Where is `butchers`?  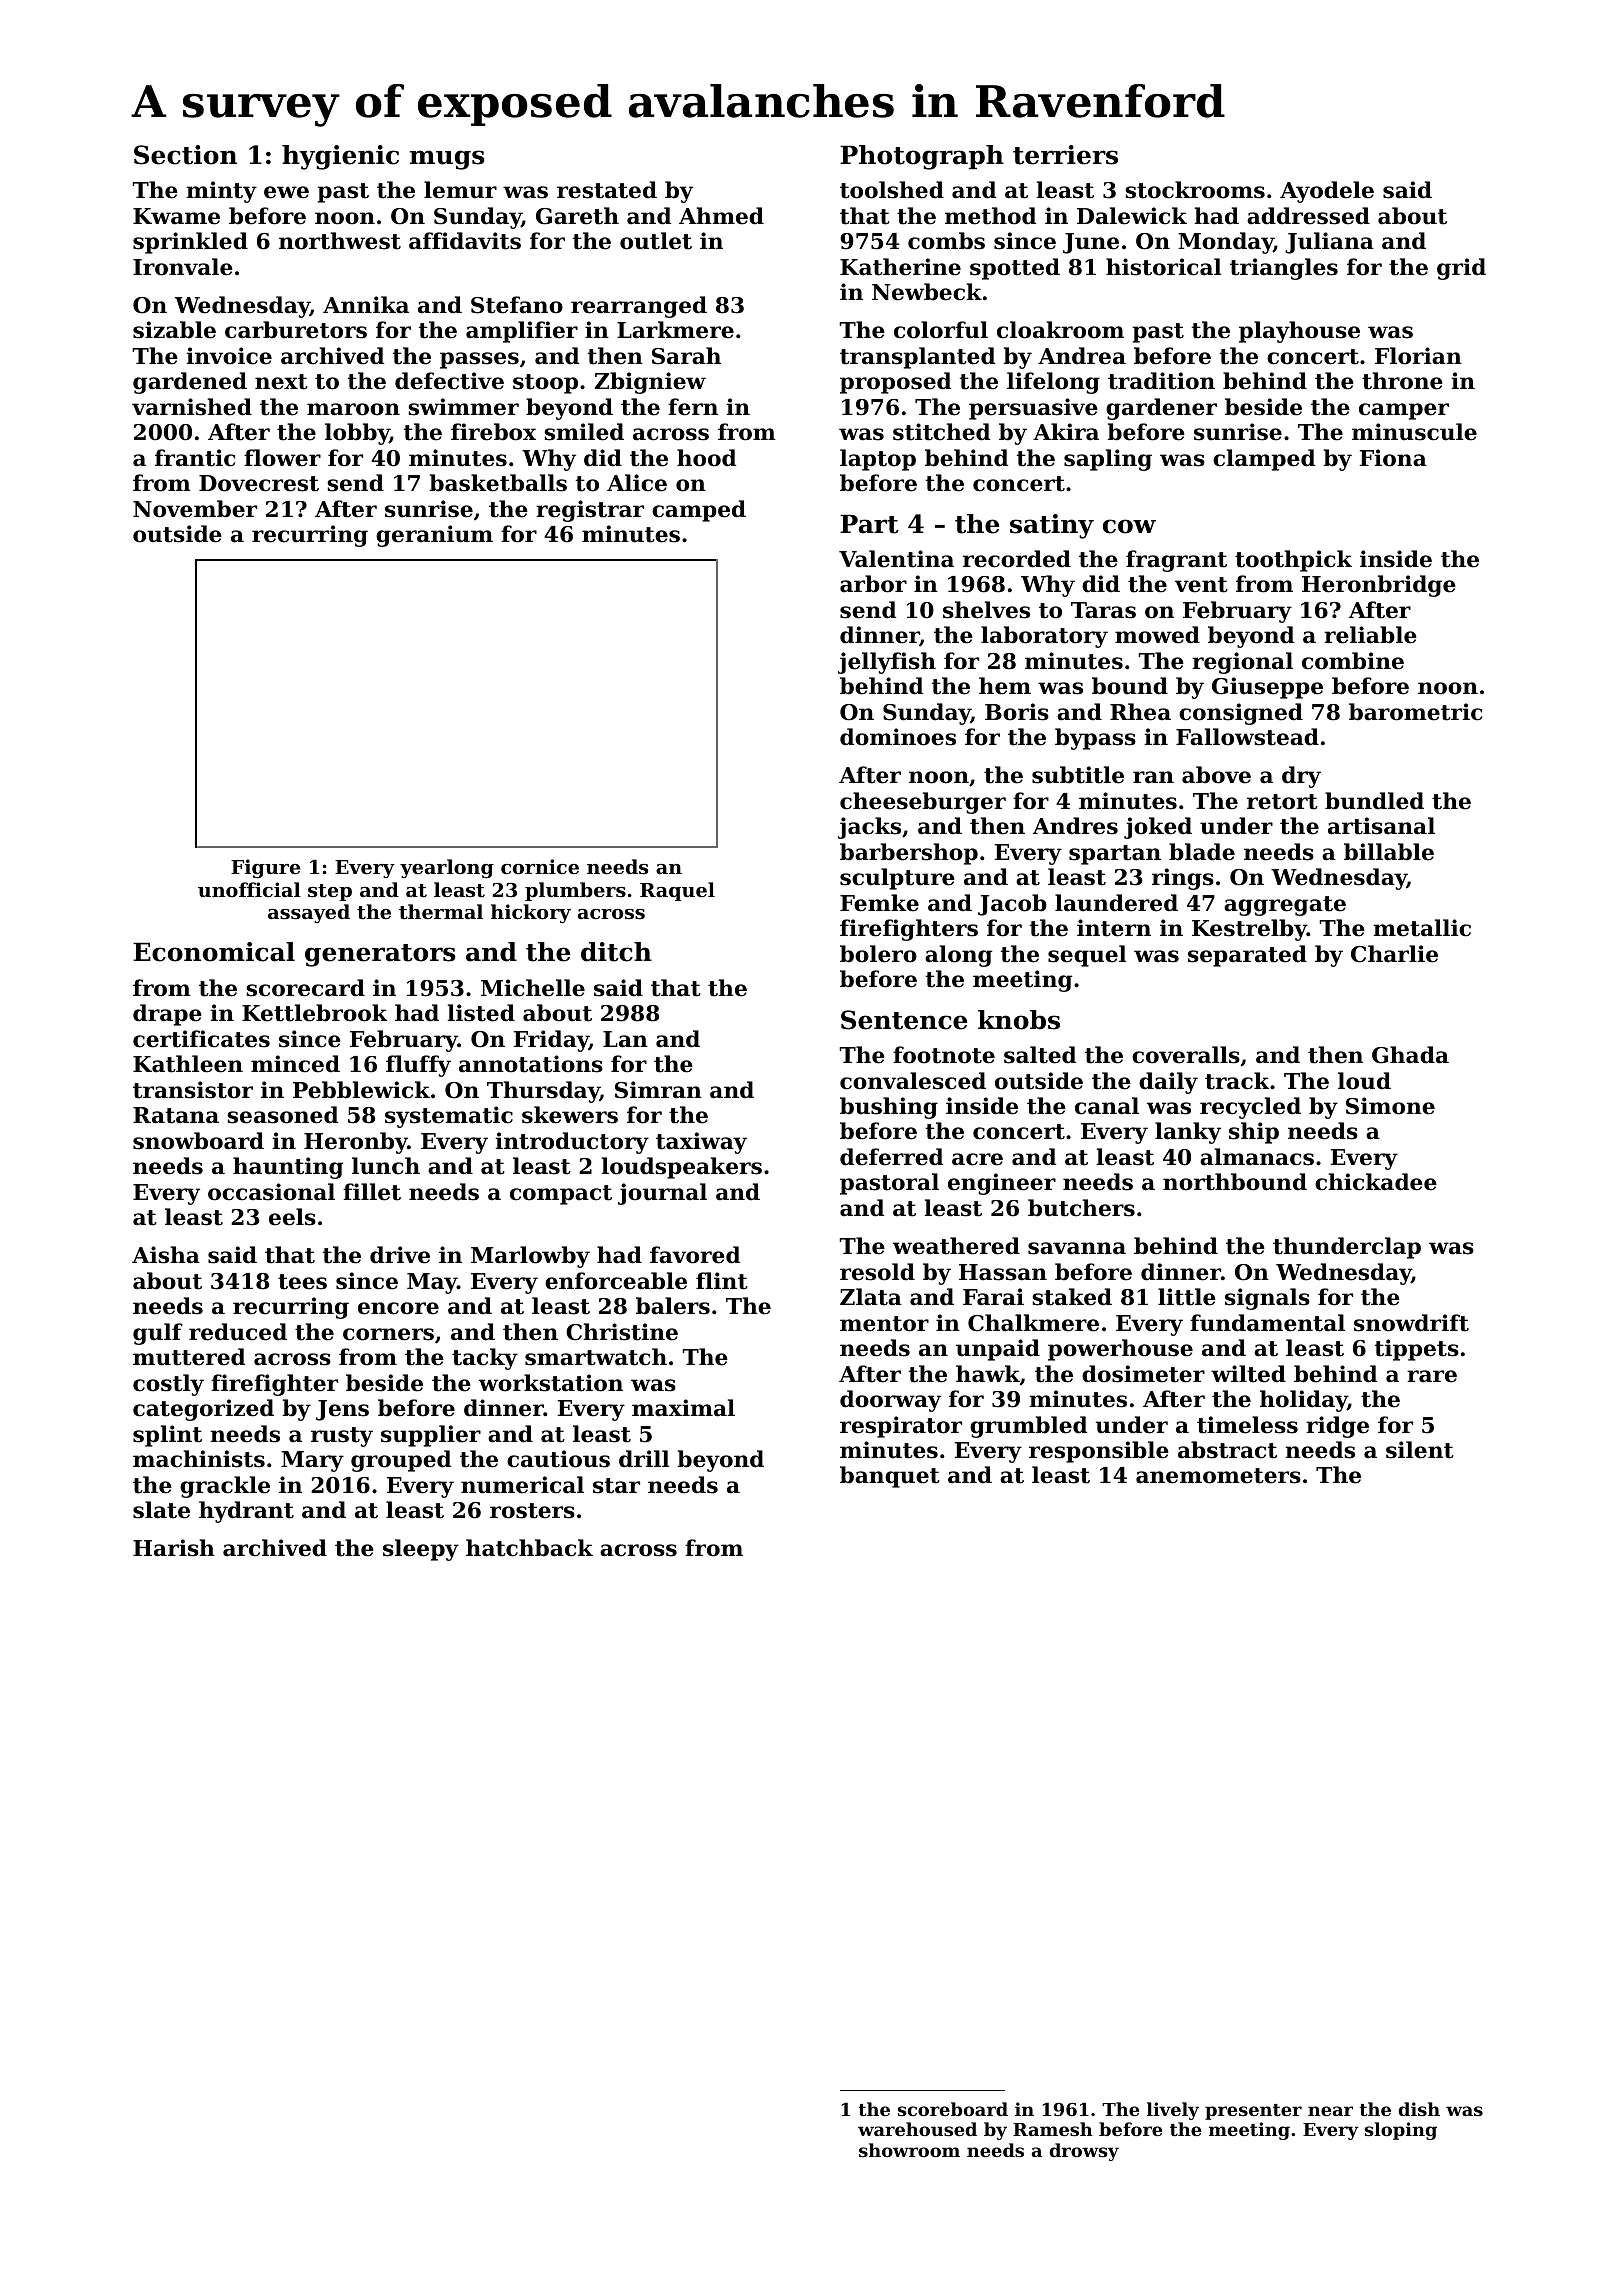 butchers is located at coordinates (1081, 1208).
